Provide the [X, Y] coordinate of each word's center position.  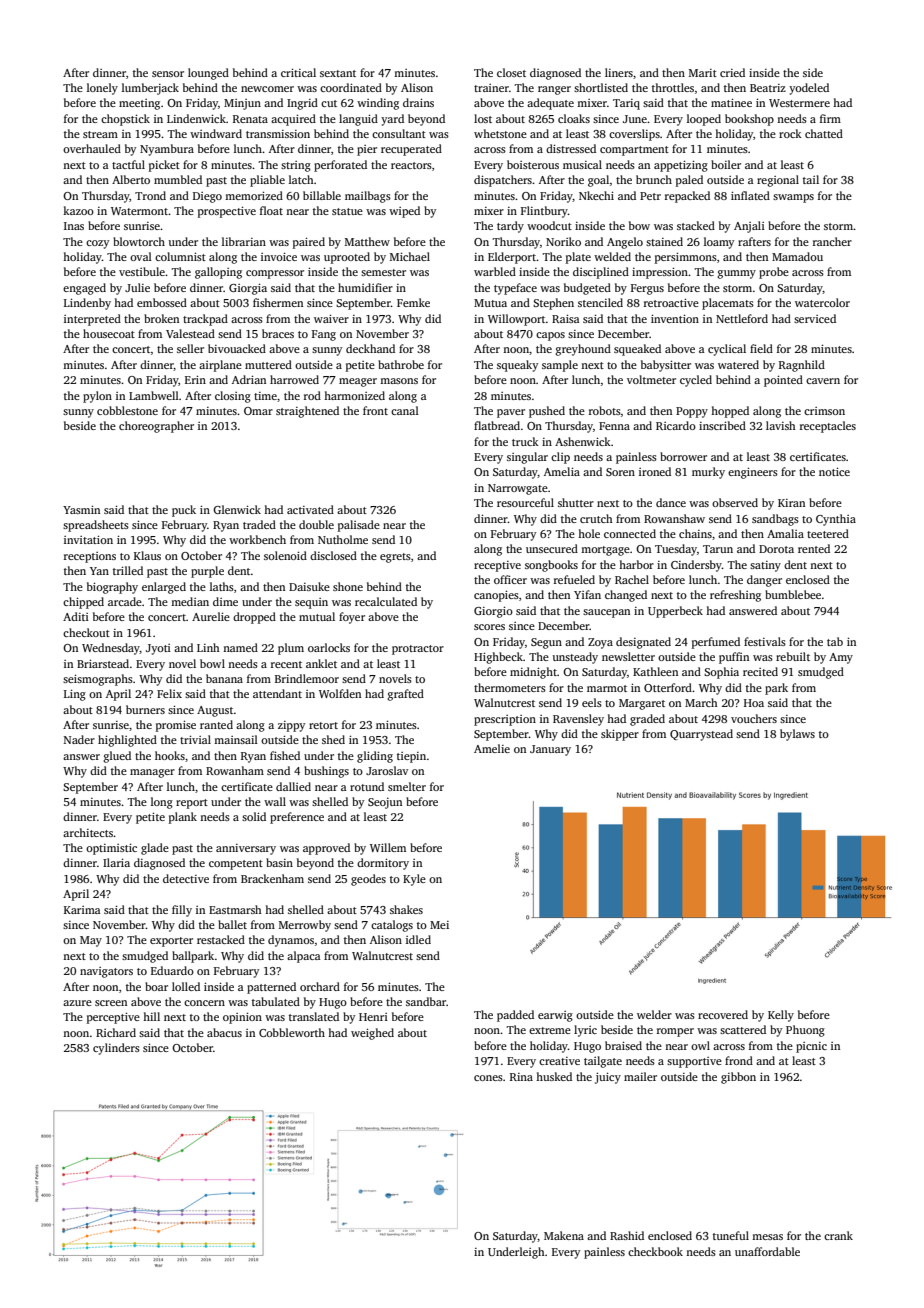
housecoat [109, 333]
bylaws [797, 735]
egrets [395, 558]
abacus [224, 1032]
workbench [257, 539]
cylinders [116, 1049]
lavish [781, 425]
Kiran [791, 503]
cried [732, 72]
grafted [405, 695]
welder [654, 1014]
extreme [550, 1030]
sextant [338, 73]
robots [605, 410]
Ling [75, 695]
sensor [168, 74]
